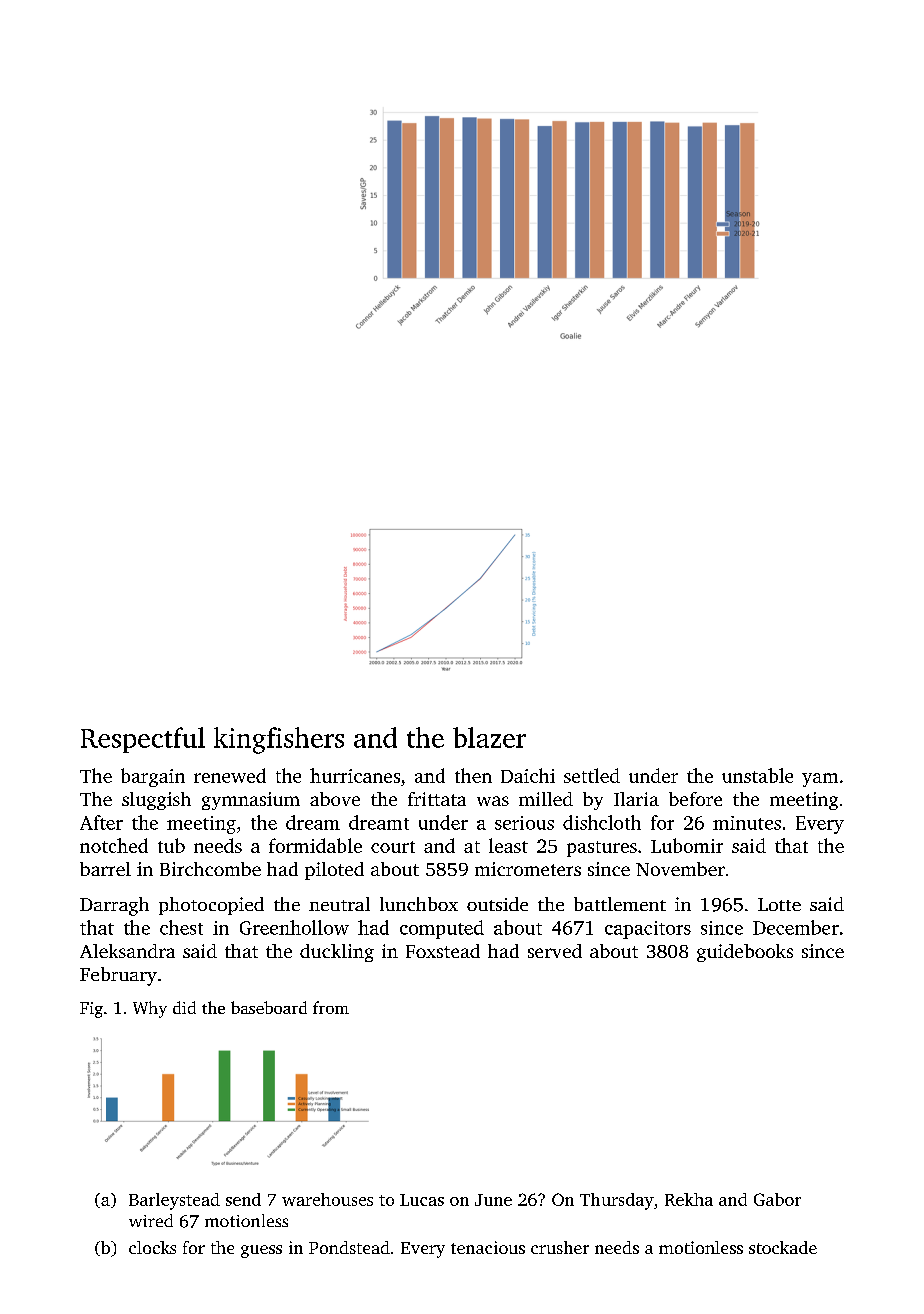  What do you see at coordinates (783, 1247) in the screenshot?
I see `stockade` at bounding box center [783, 1247].
